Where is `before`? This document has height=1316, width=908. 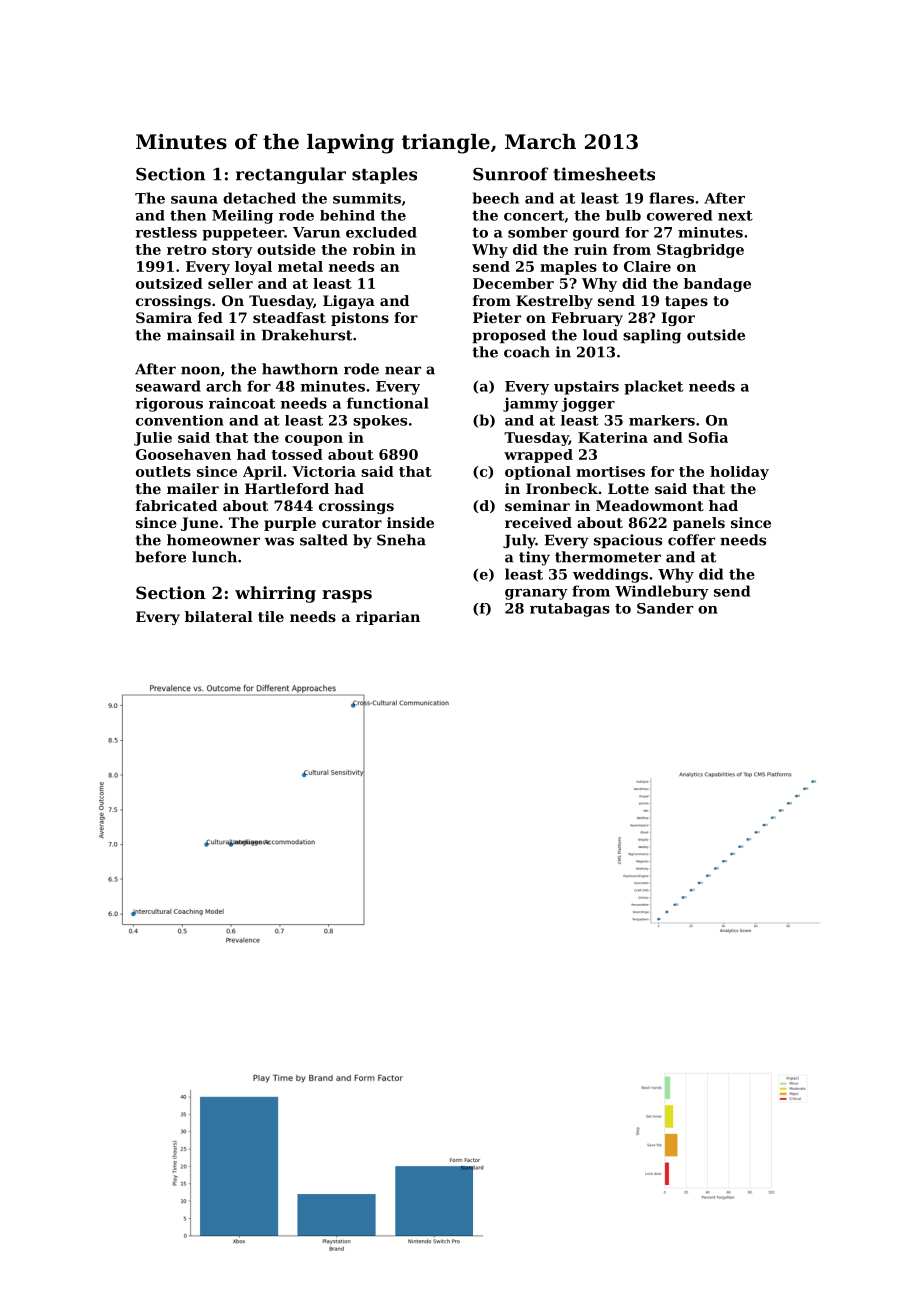
before is located at coordinates (160, 557).
